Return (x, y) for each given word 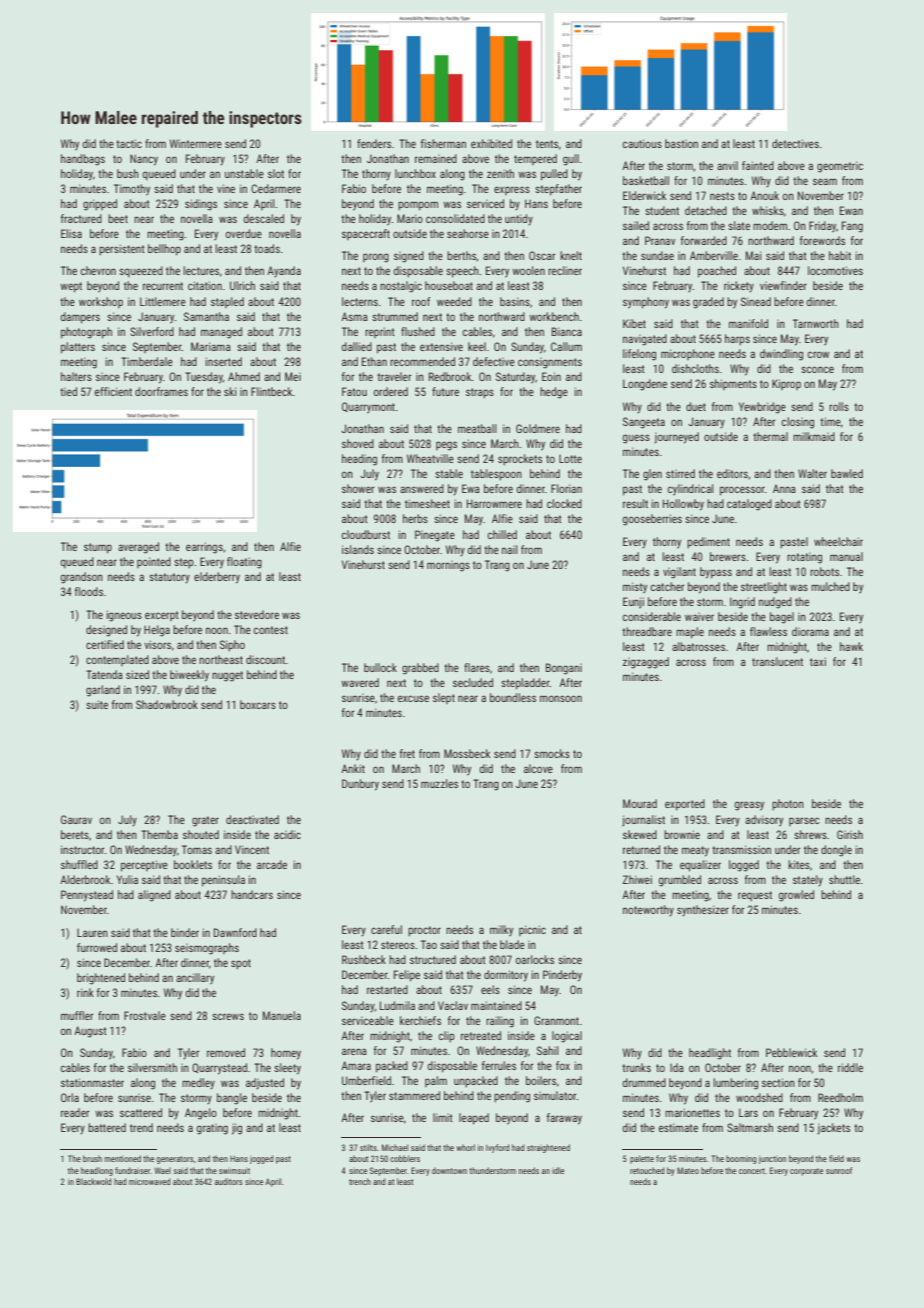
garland (103, 691)
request (755, 896)
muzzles (439, 783)
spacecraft (366, 234)
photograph (86, 333)
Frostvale (145, 1015)
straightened (548, 1148)
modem (770, 225)
